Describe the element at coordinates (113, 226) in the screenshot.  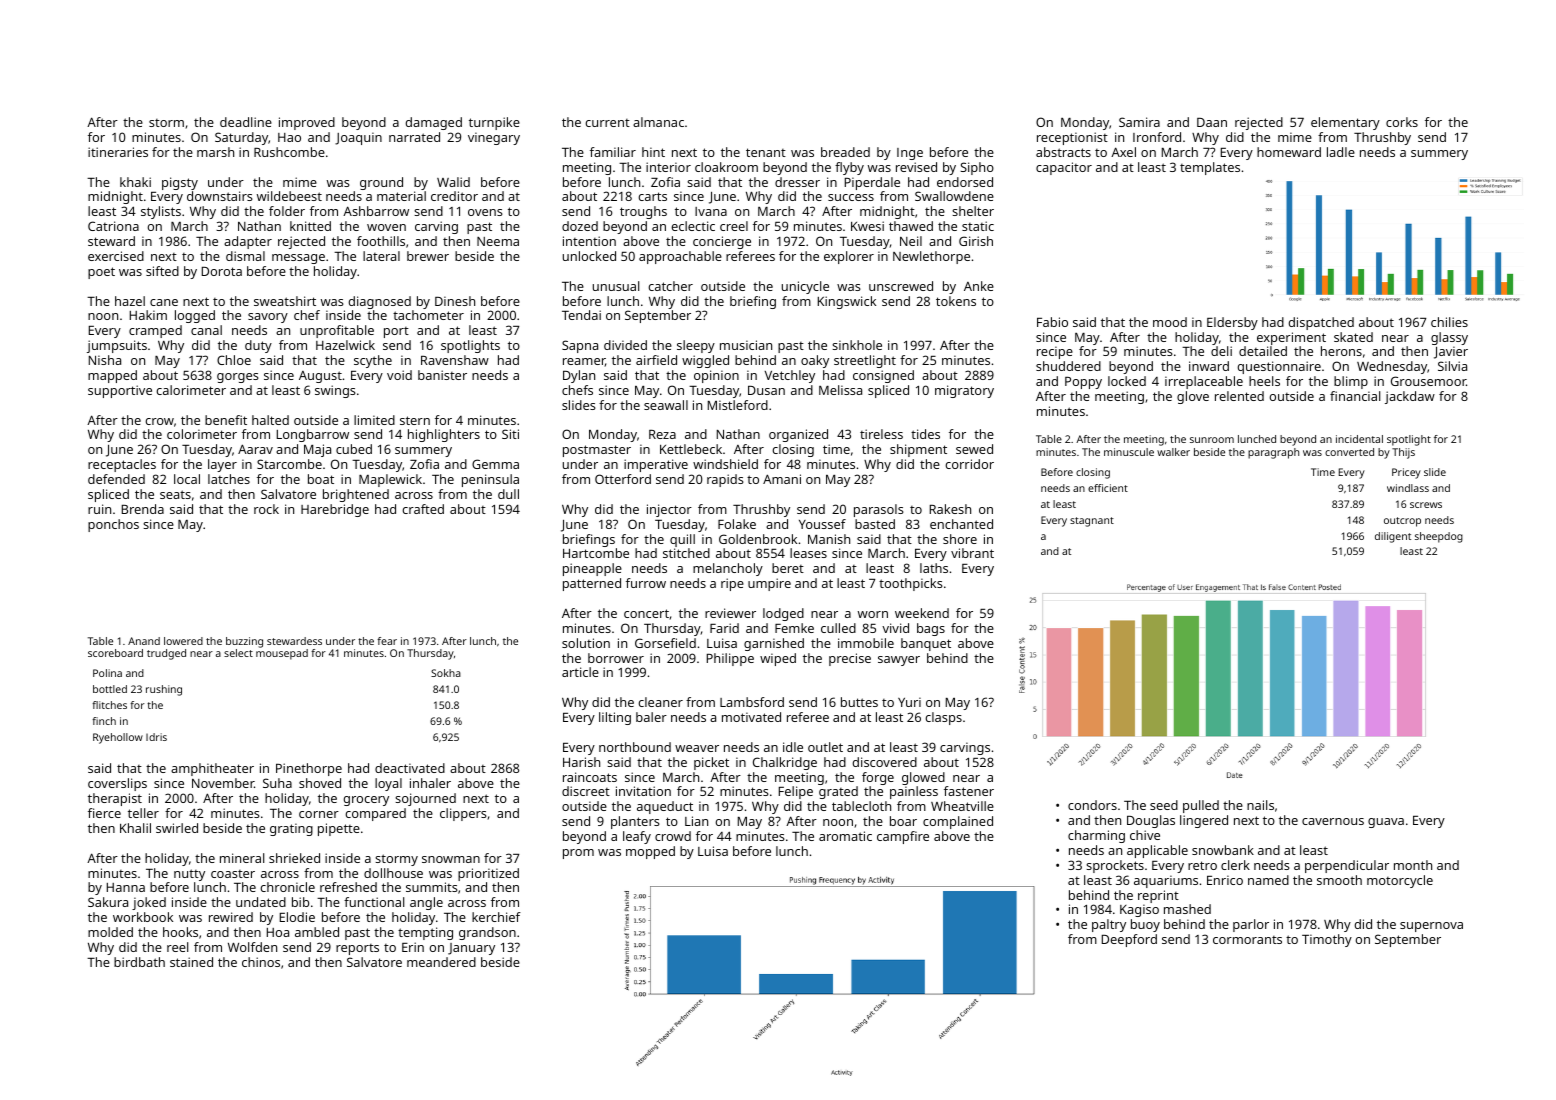
I see `Catriona` at that location.
